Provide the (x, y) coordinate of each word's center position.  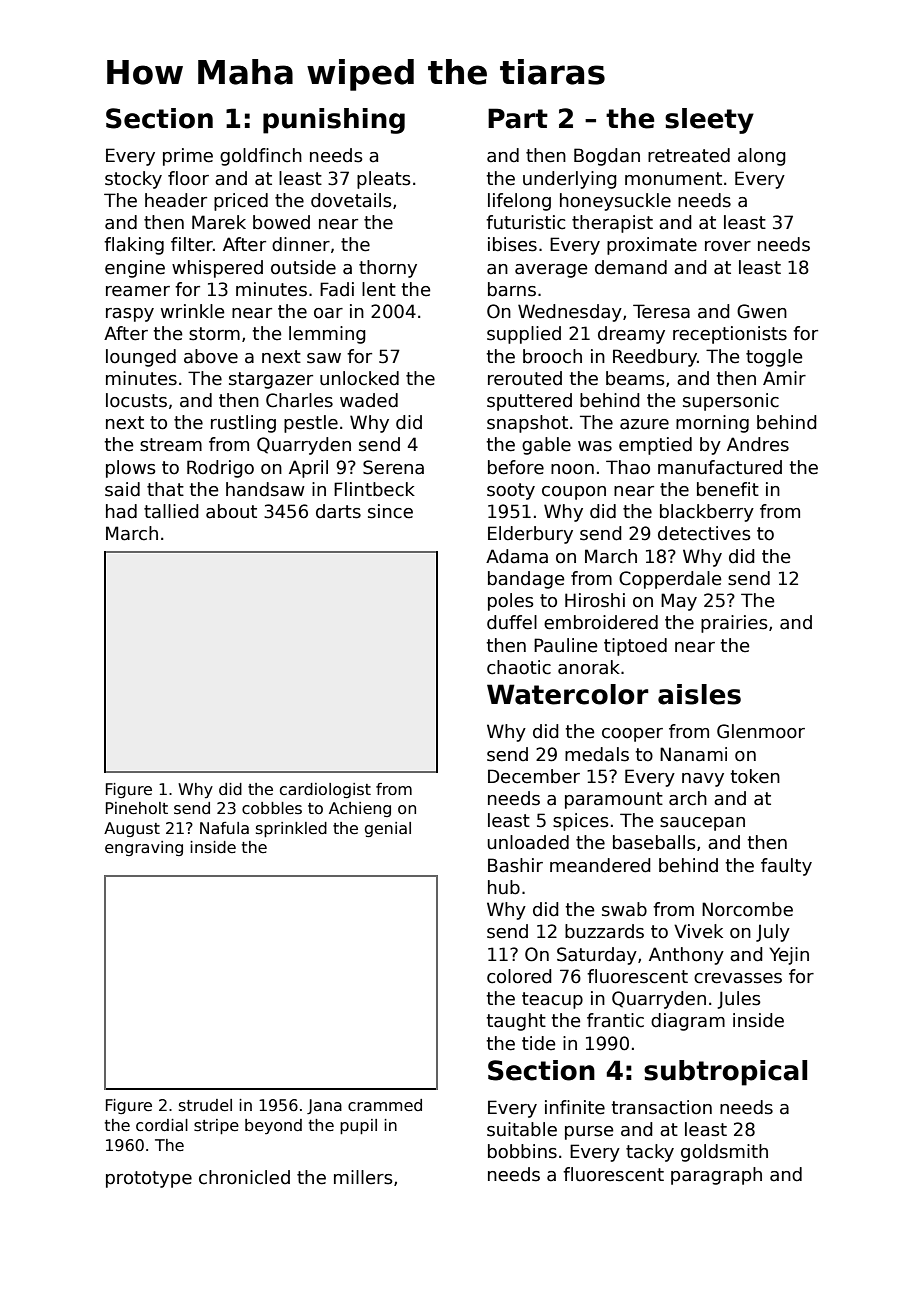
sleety (709, 121)
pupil (358, 1126)
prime (188, 157)
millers (363, 1177)
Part (518, 118)
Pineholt (137, 808)
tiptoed (635, 647)
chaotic (519, 667)
